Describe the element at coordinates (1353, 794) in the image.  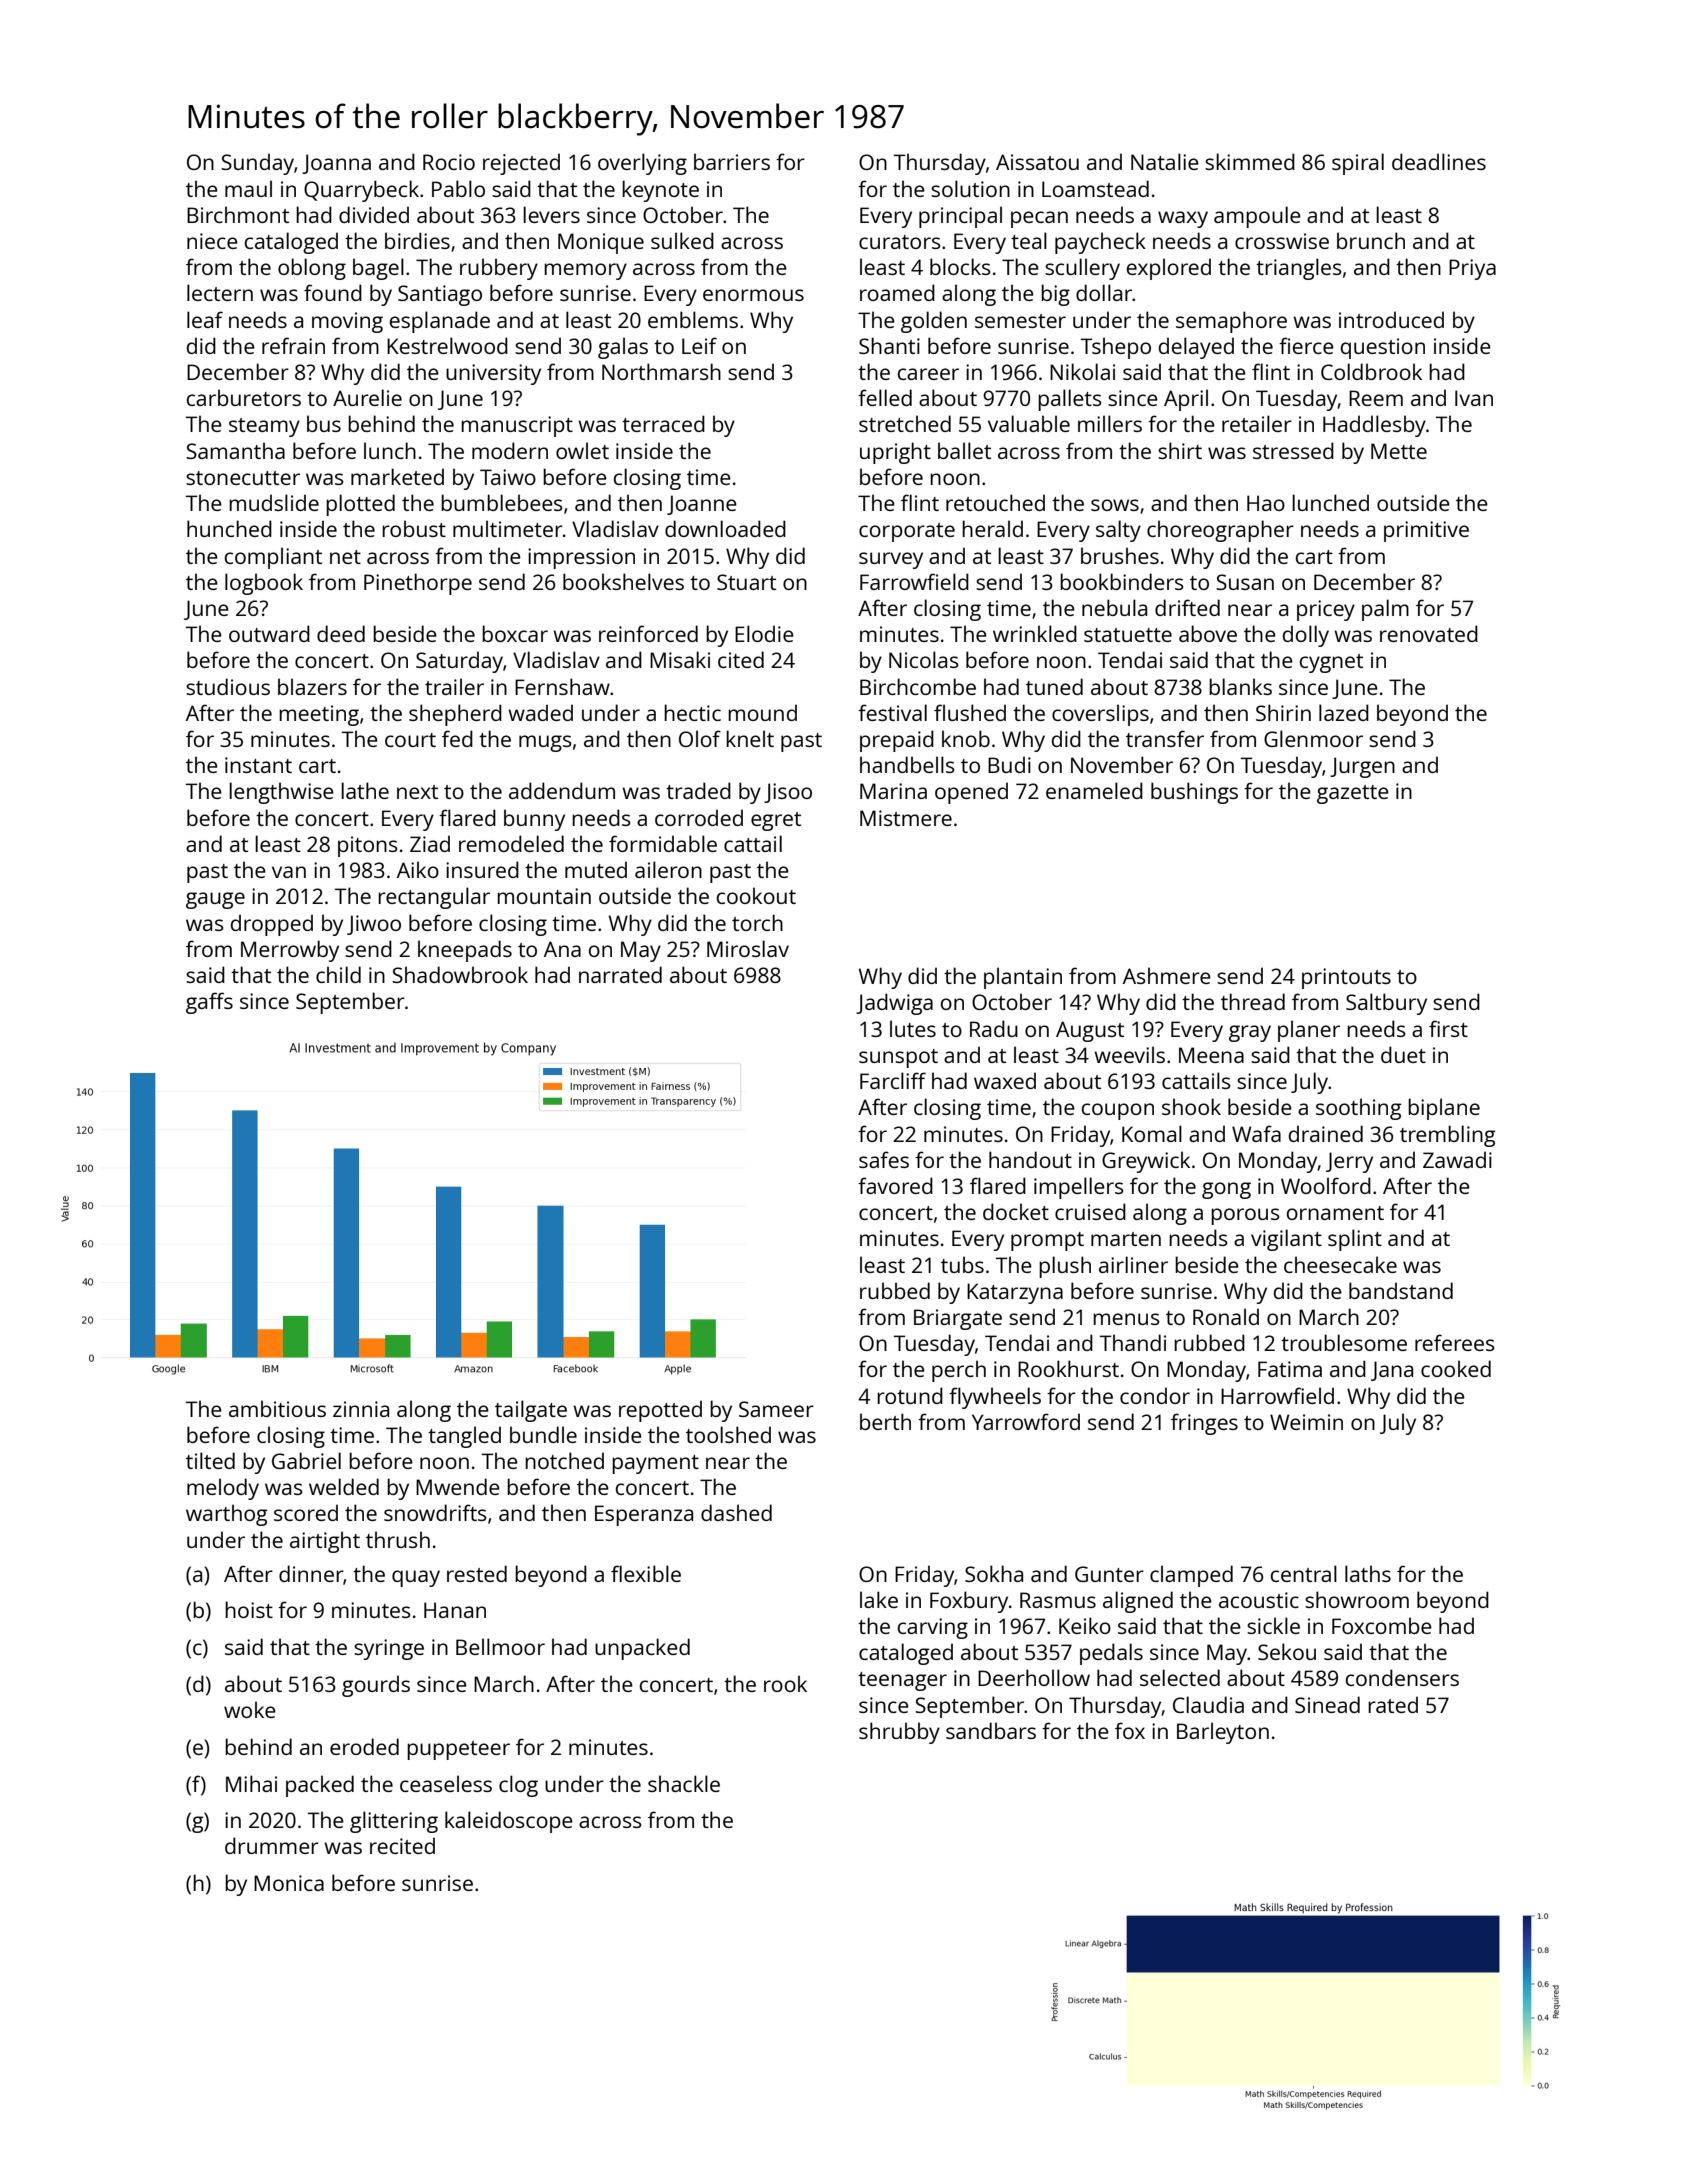
I see `gazette` at that location.
